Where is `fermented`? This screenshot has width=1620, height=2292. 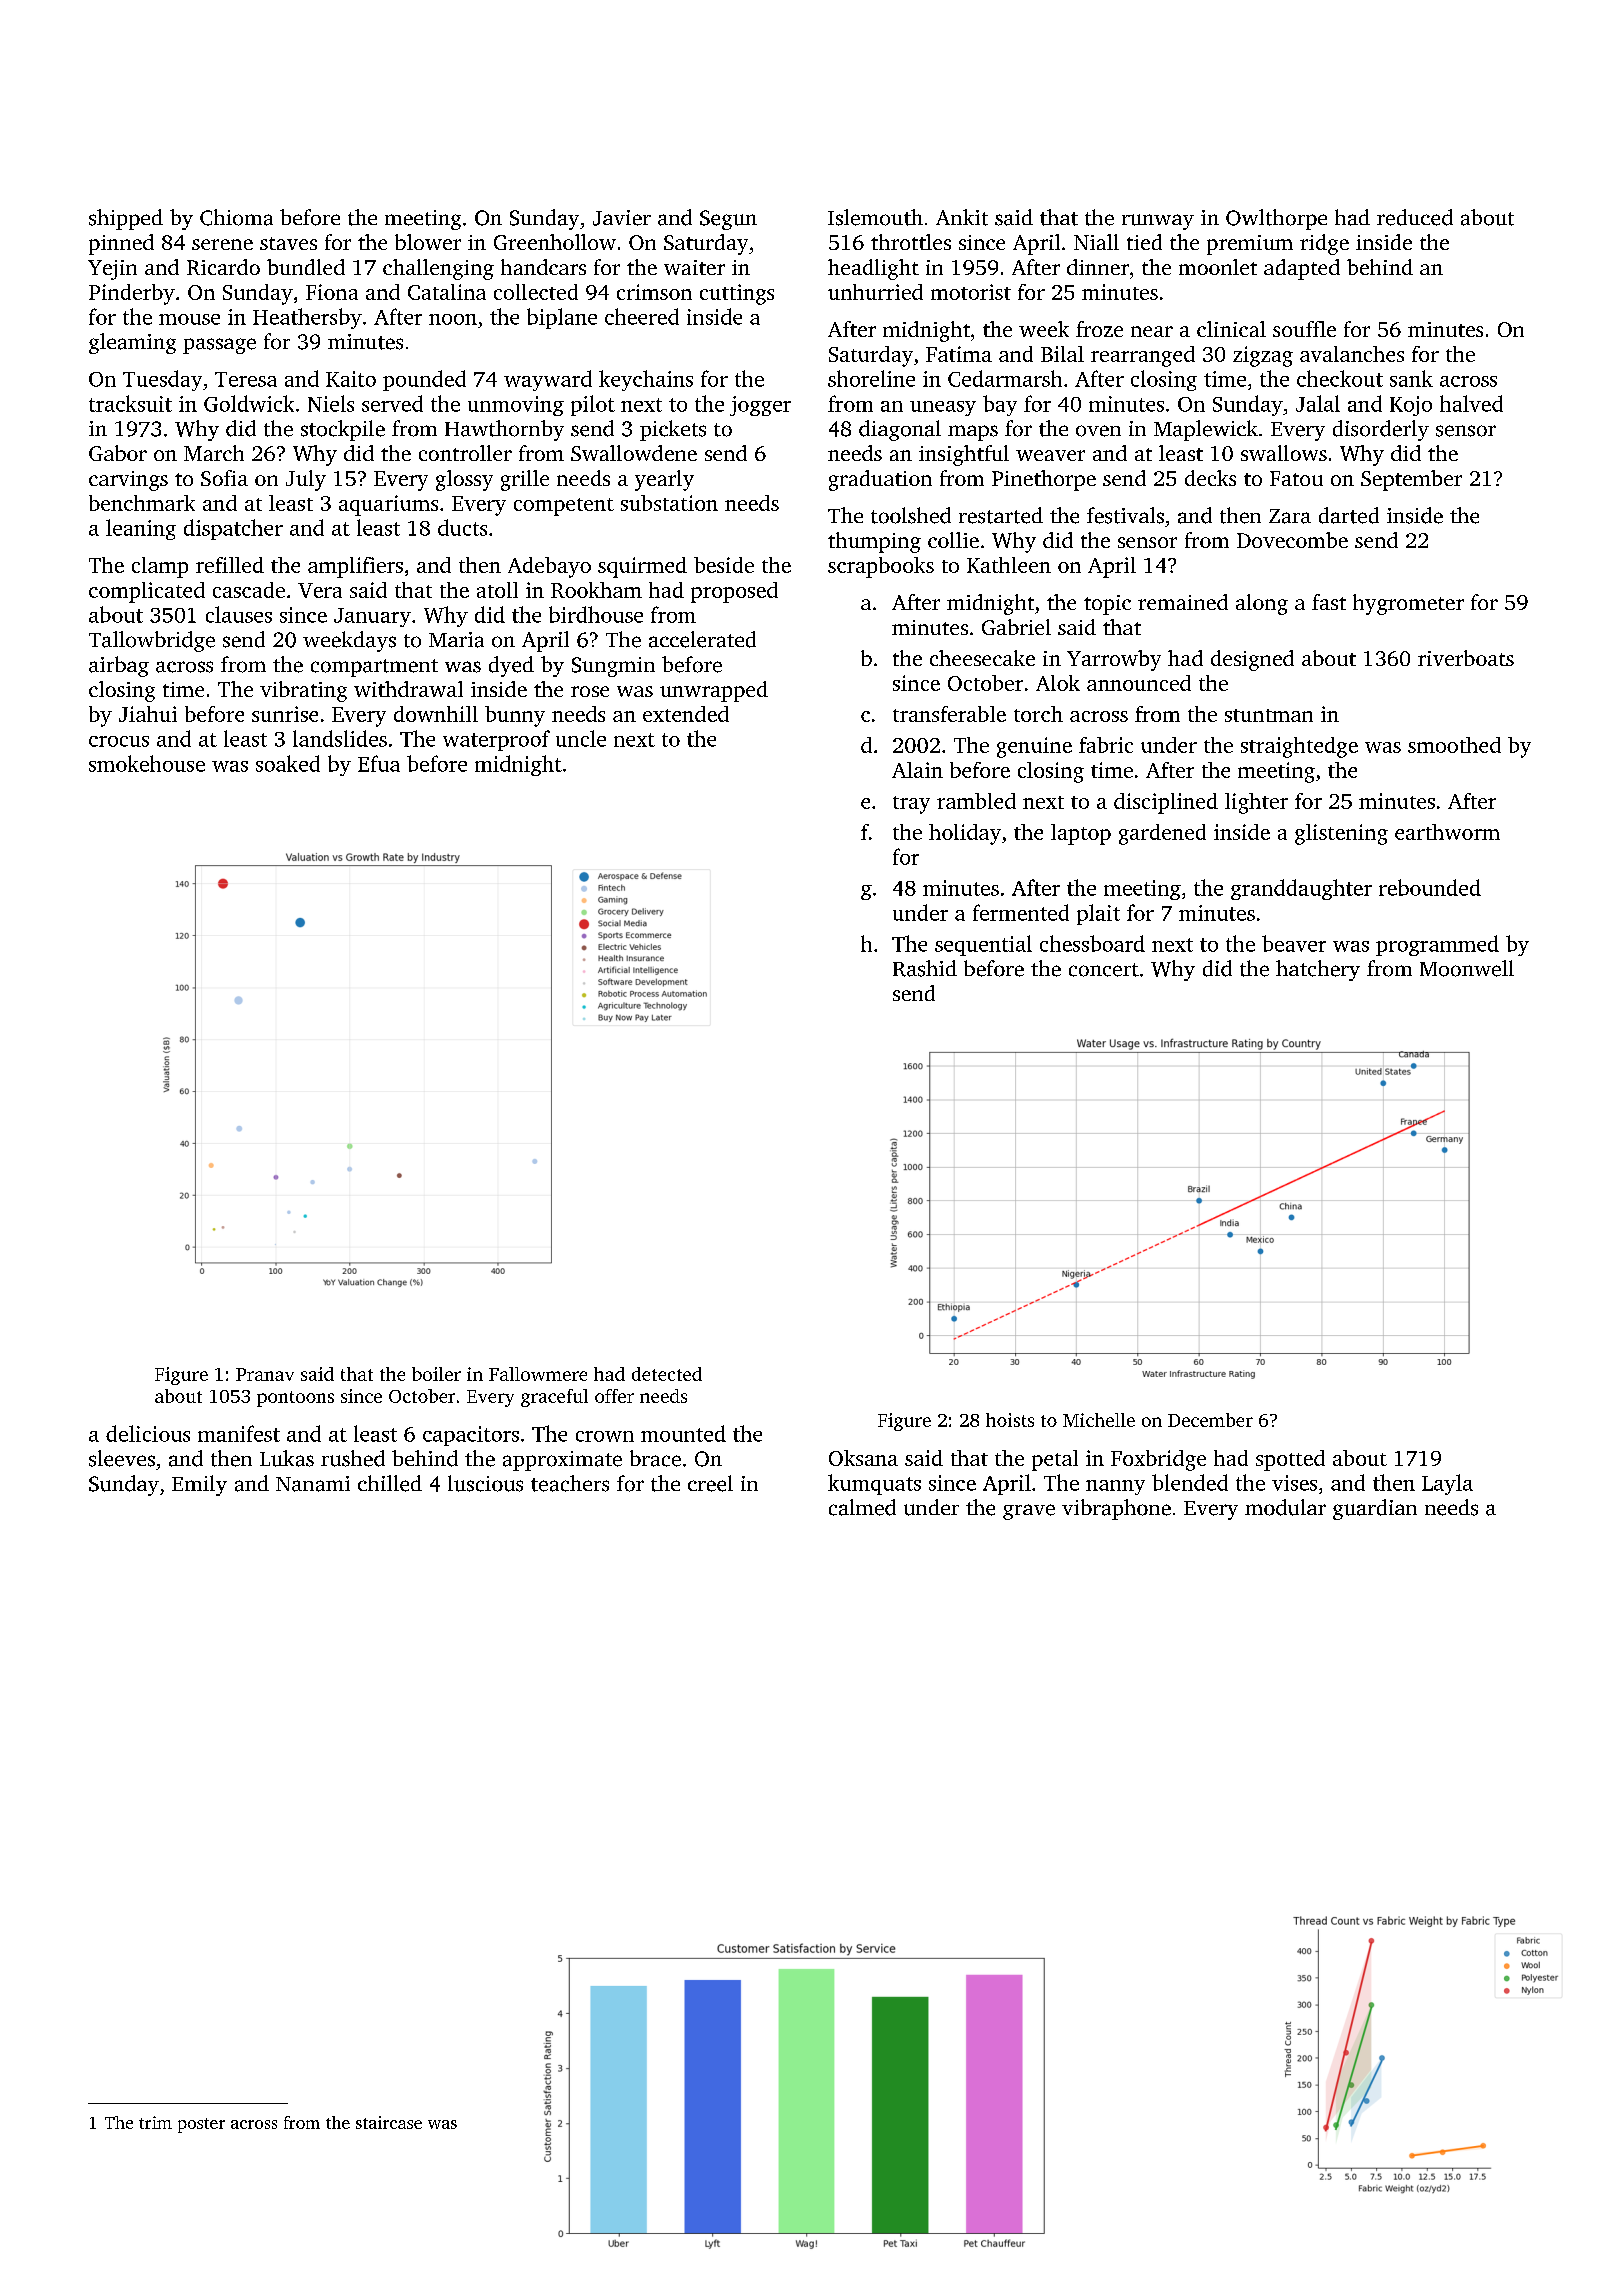 fermented is located at coordinates (1021, 912).
